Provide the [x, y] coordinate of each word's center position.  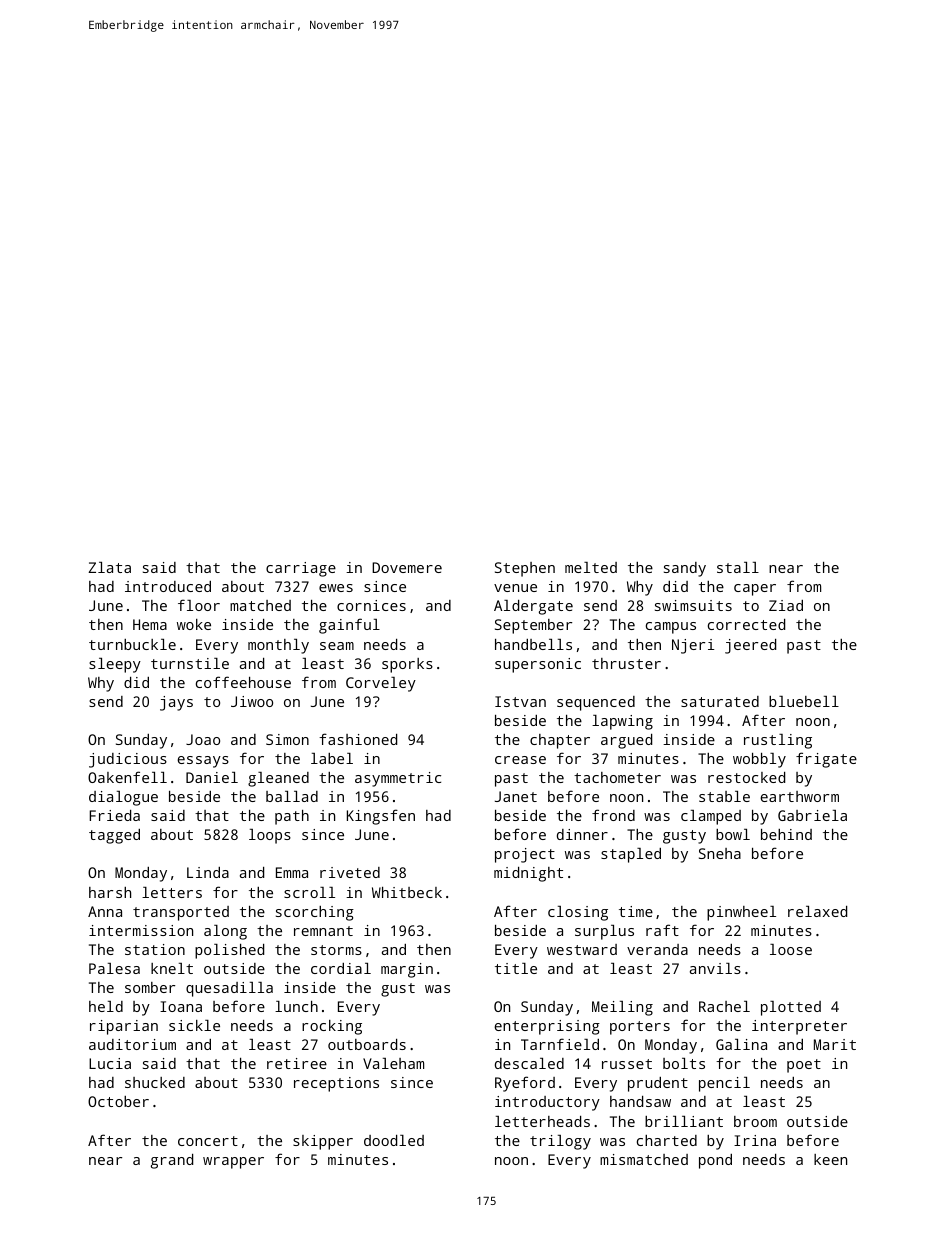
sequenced [596, 703]
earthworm [799, 796]
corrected [746, 624]
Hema [150, 624]
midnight [528, 874]
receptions [336, 1084]
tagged [114, 836]
